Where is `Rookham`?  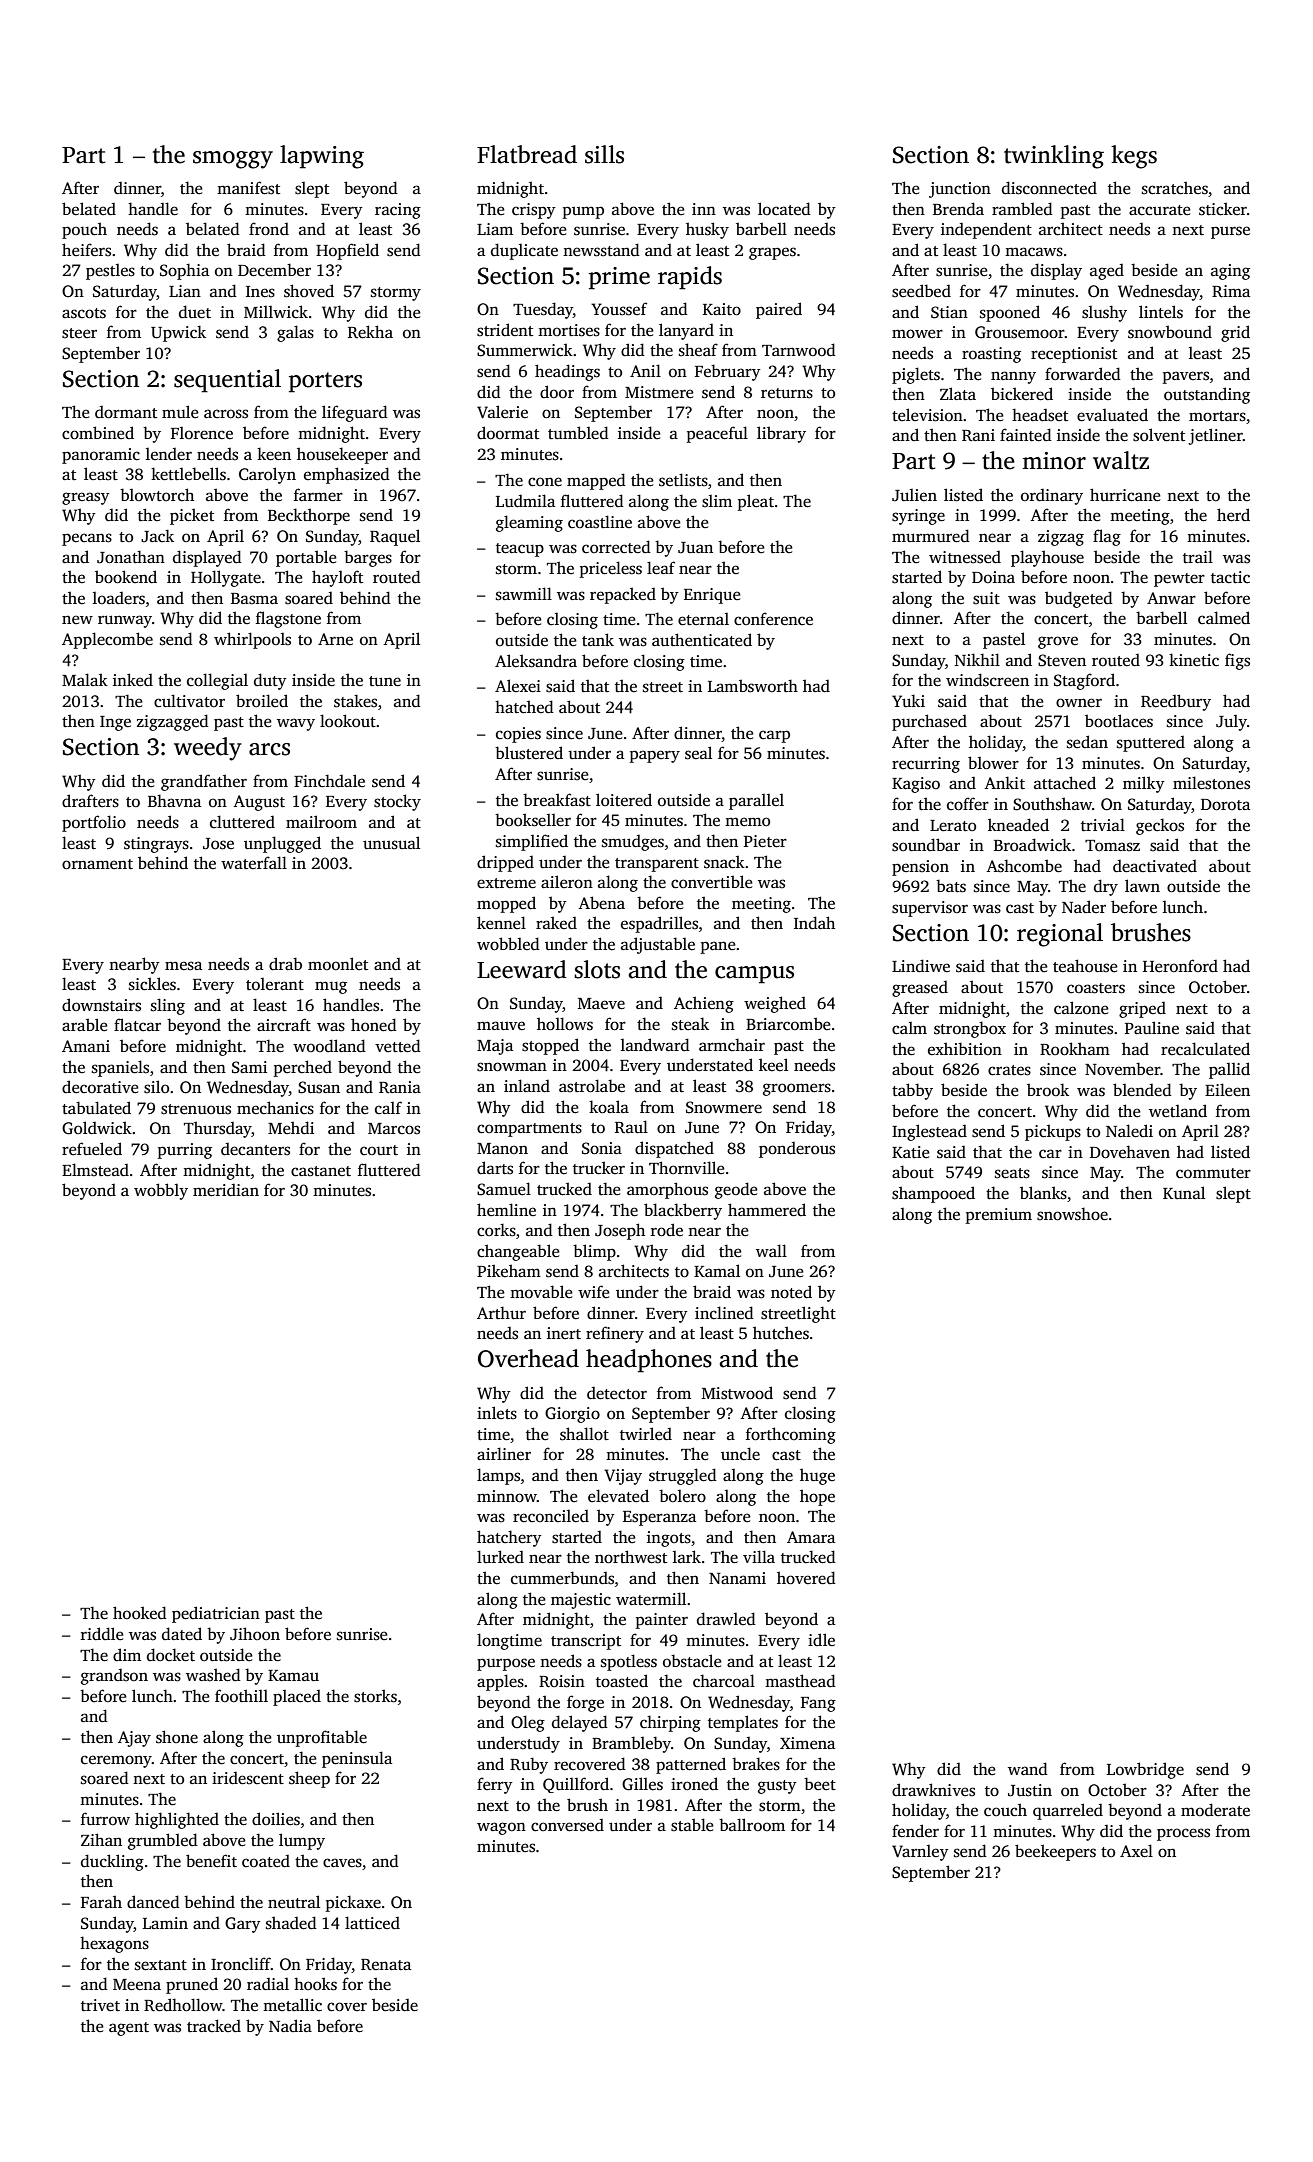
Rookham is located at coordinates (1075, 1049).
